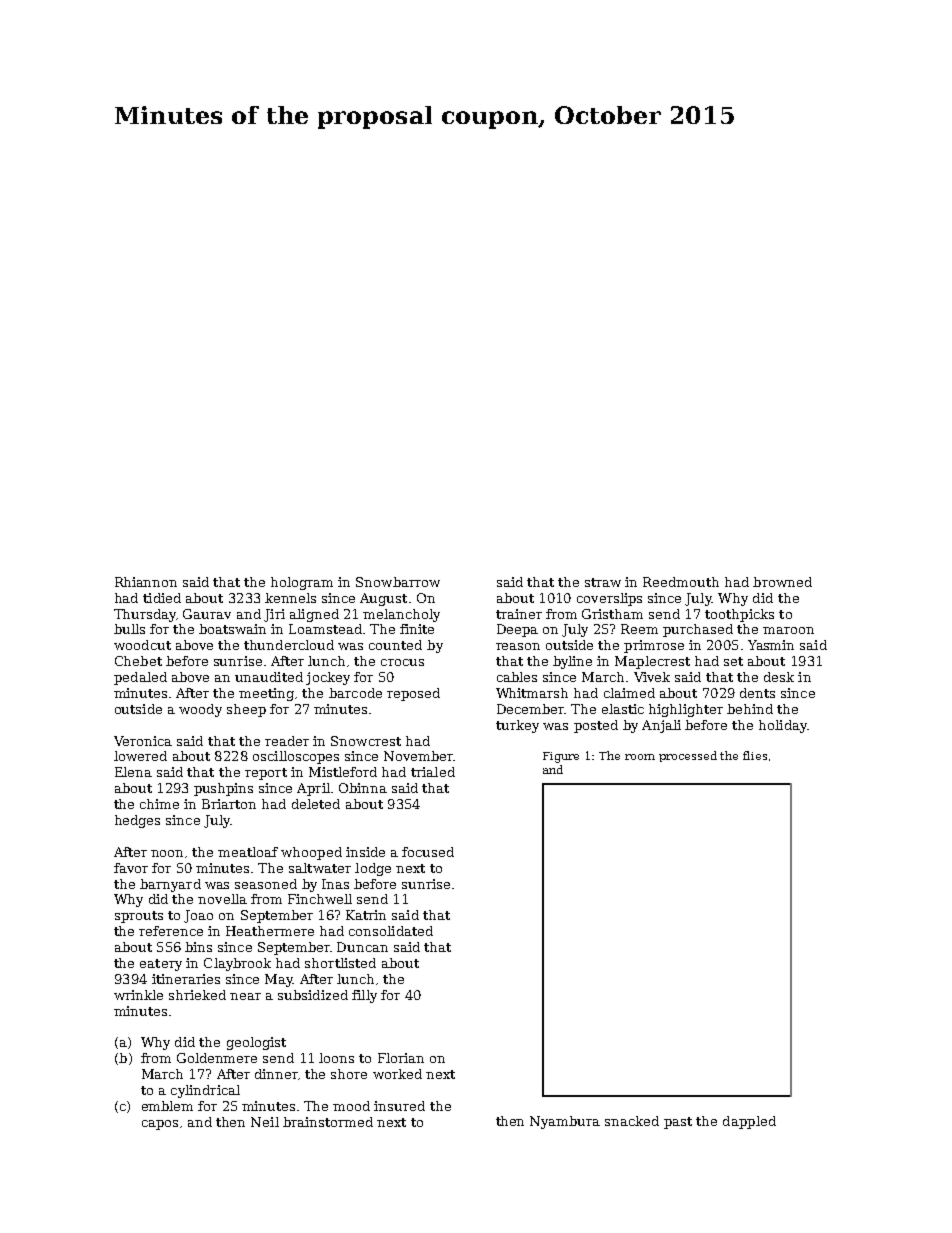 Image resolution: width=952 pixels, height=1233 pixels. I want to click on Florian, so click(401, 1058).
